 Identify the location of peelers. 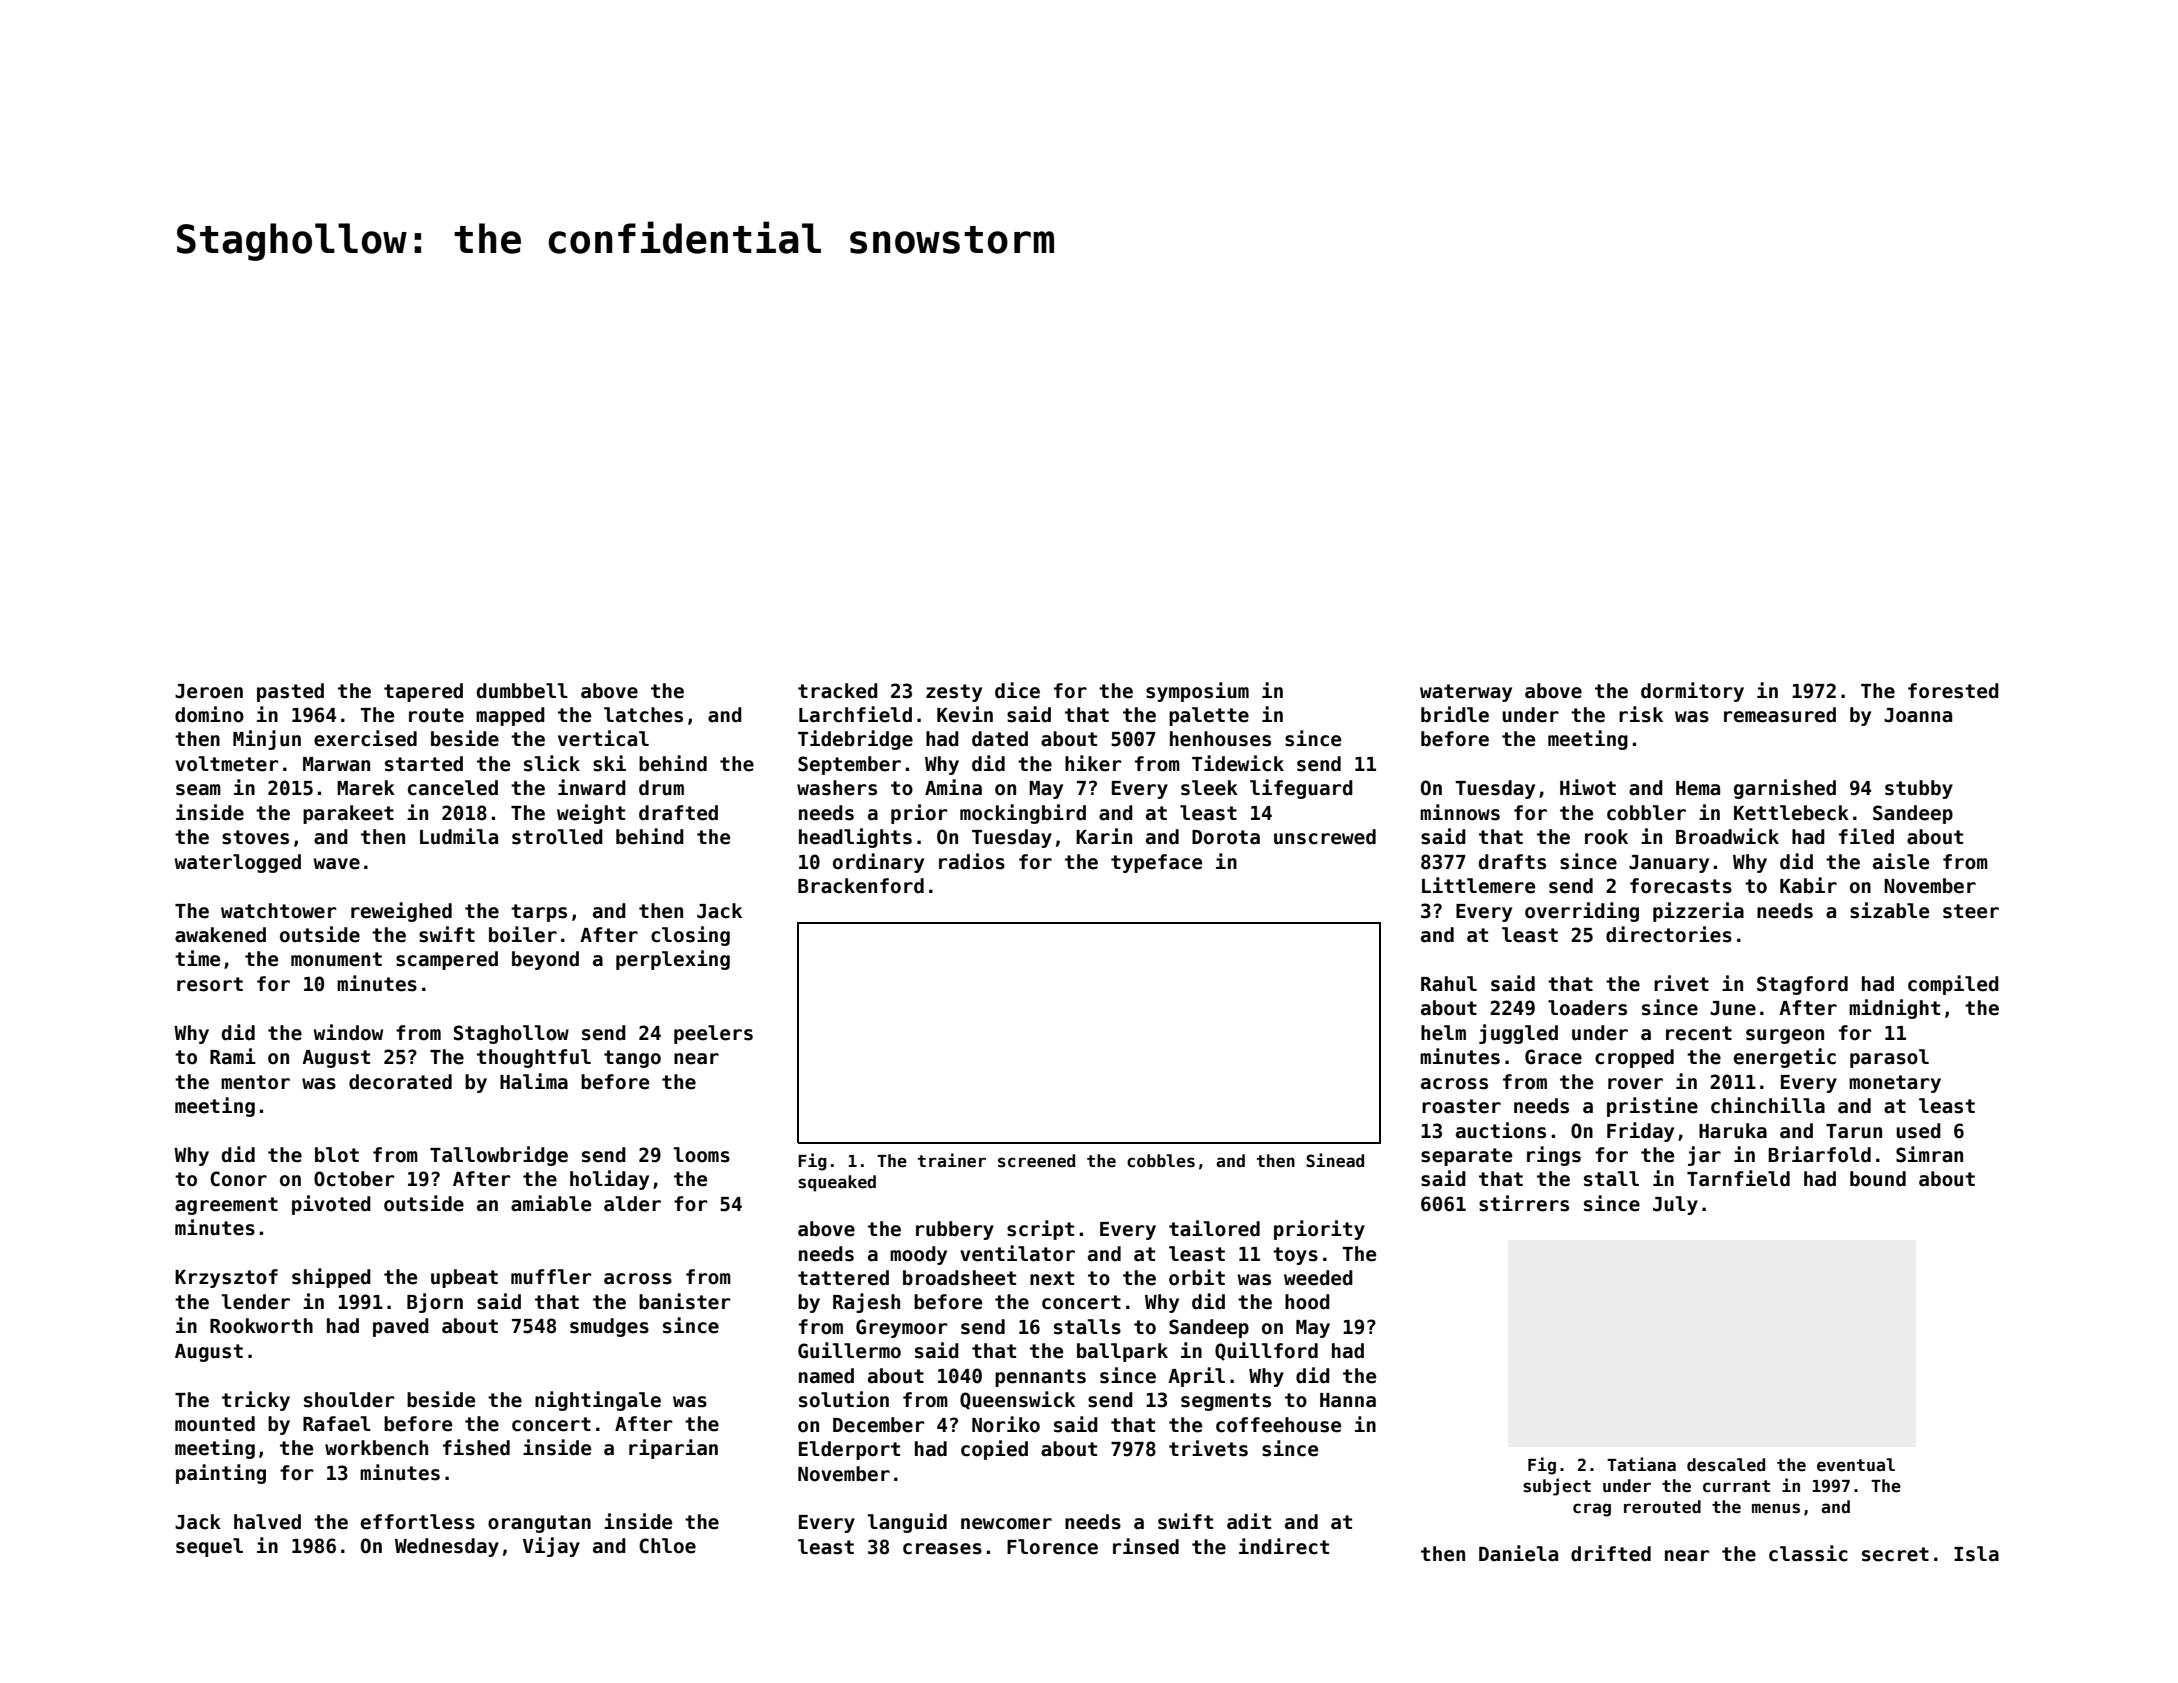
(713, 1034).
